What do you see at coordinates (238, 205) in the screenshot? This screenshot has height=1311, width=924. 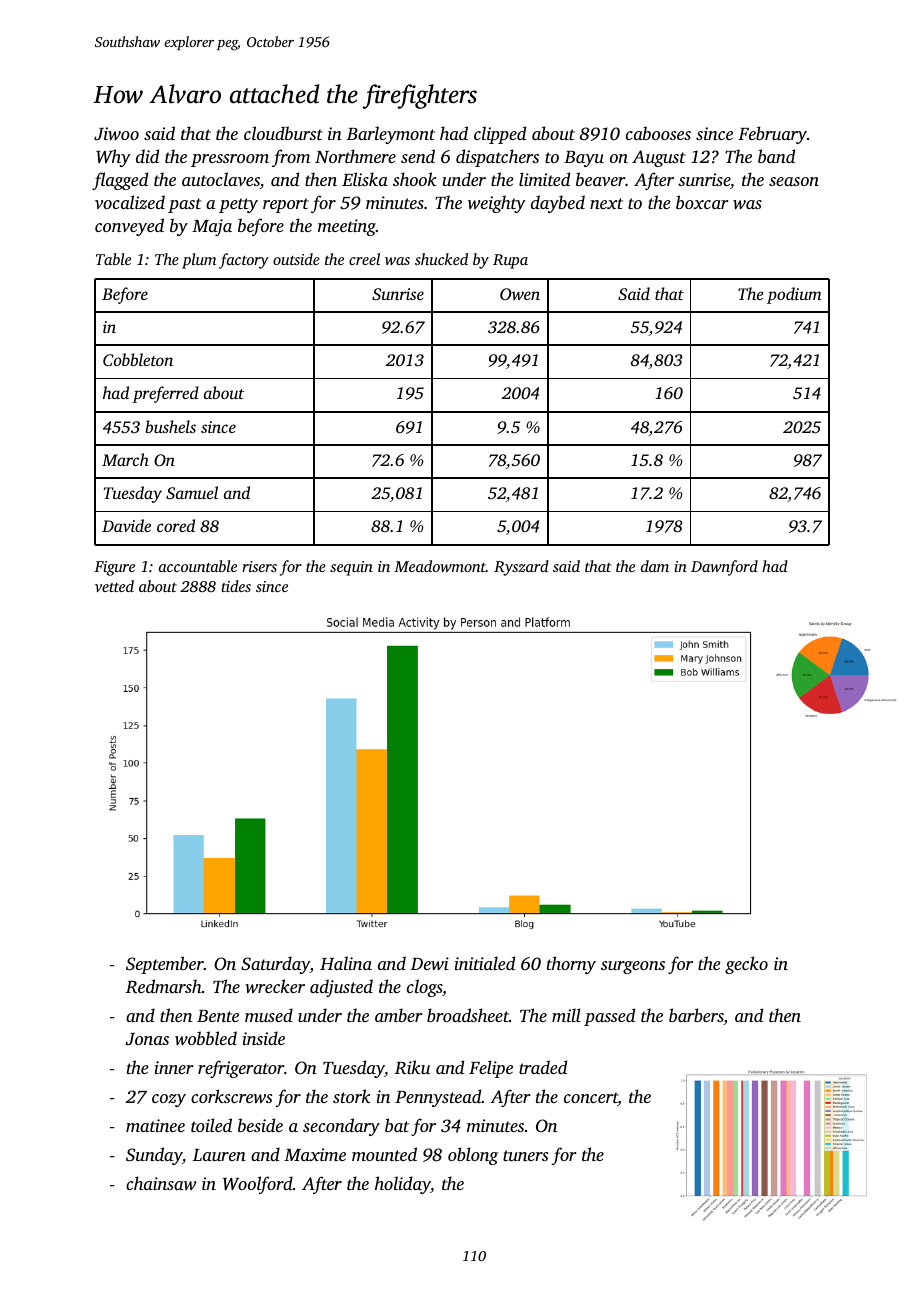 I see `petty` at bounding box center [238, 205].
